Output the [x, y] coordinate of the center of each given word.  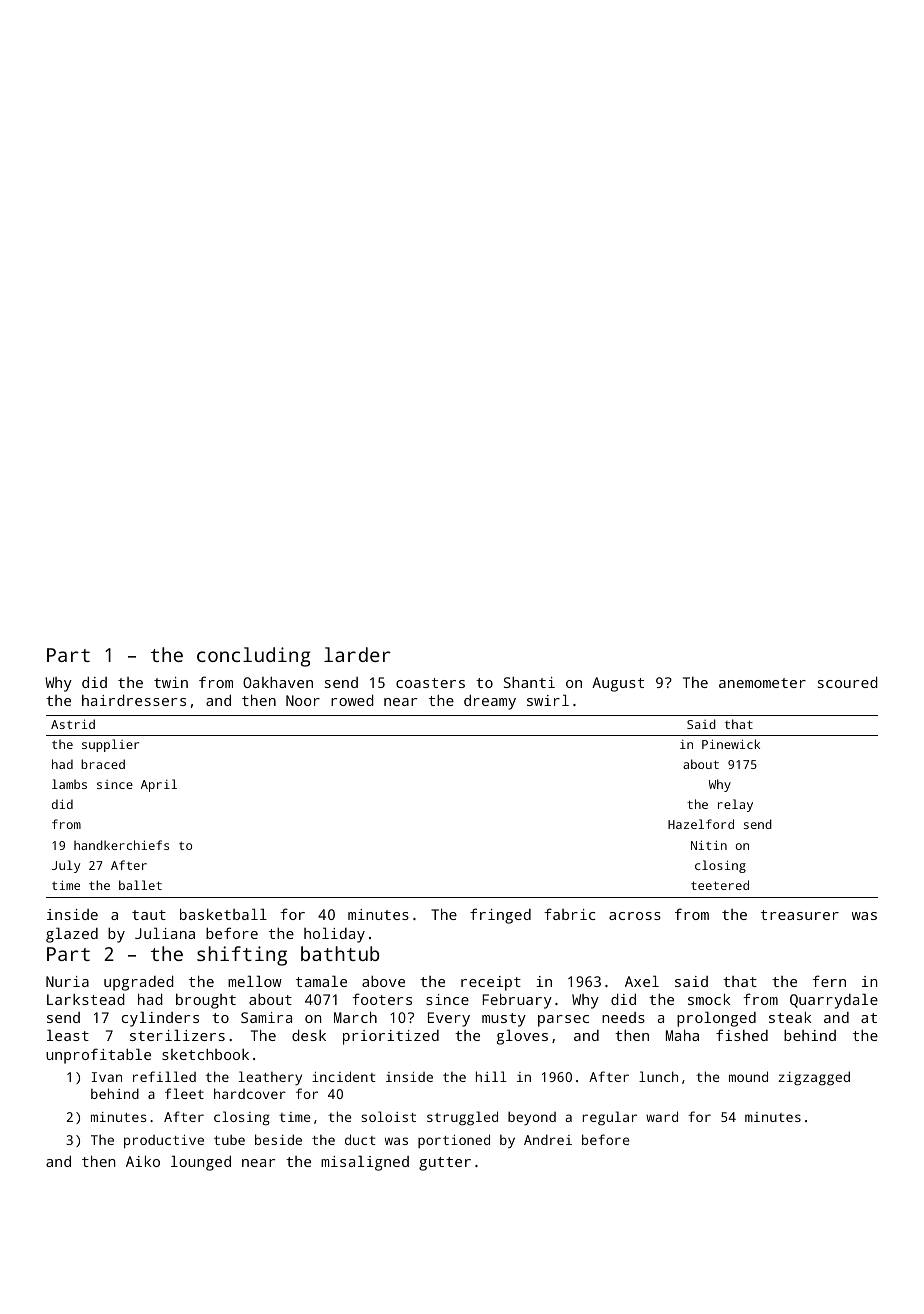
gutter [445, 1164]
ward [662, 1116]
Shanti [529, 682]
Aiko [143, 1161]
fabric [569, 914]
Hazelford [701, 824]
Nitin [709, 845]
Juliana [165, 933]
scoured [848, 682]
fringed [500, 916]
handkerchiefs [121, 845]
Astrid [73, 724]
